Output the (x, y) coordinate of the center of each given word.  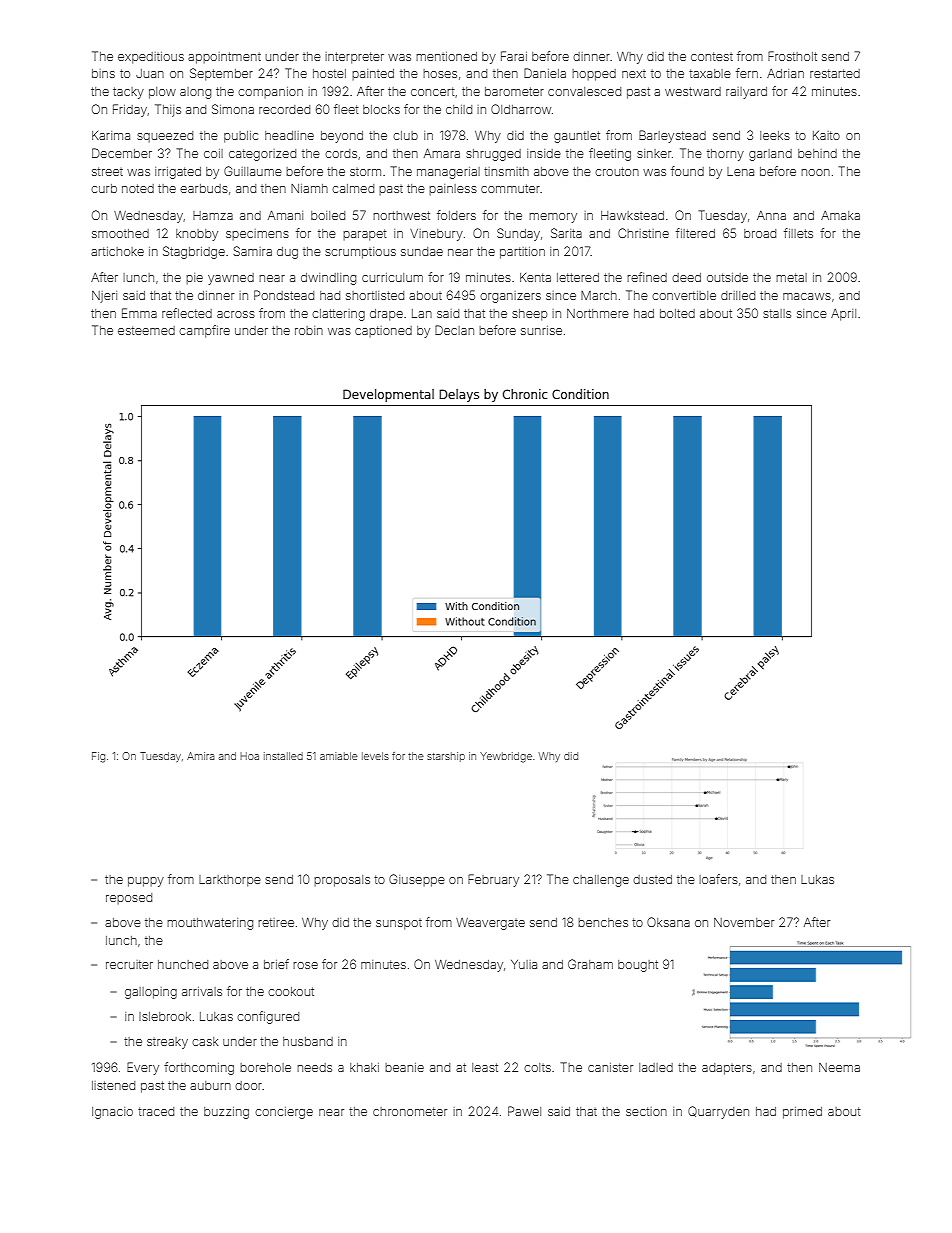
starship (446, 757)
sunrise (541, 330)
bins (103, 73)
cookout (291, 991)
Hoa (249, 756)
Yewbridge (506, 757)
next (634, 74)
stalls (777, 313)
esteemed (146, 330)
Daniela (545, 73)
